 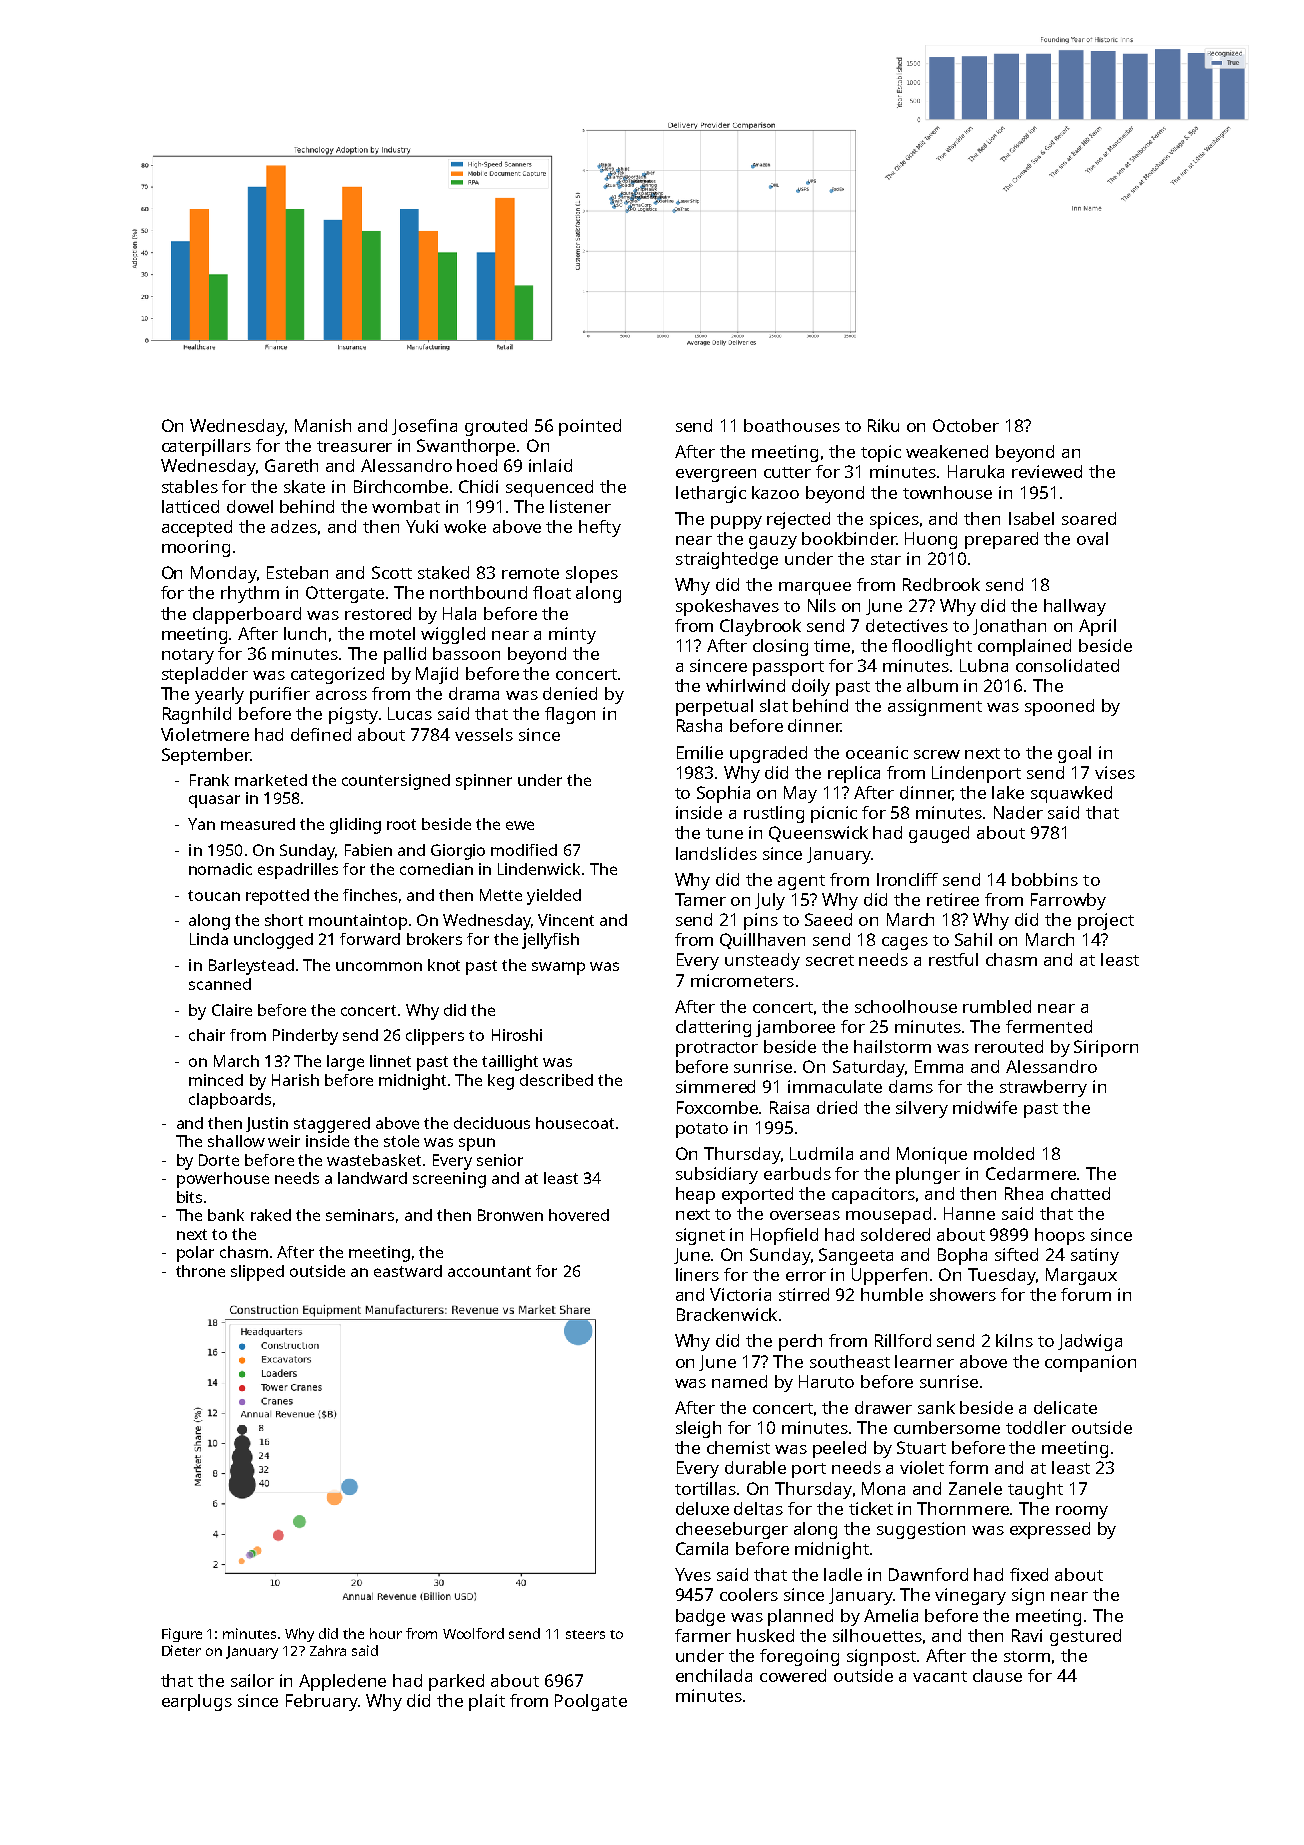 I want to click on gestured, so click(x=1085, y=1637).
